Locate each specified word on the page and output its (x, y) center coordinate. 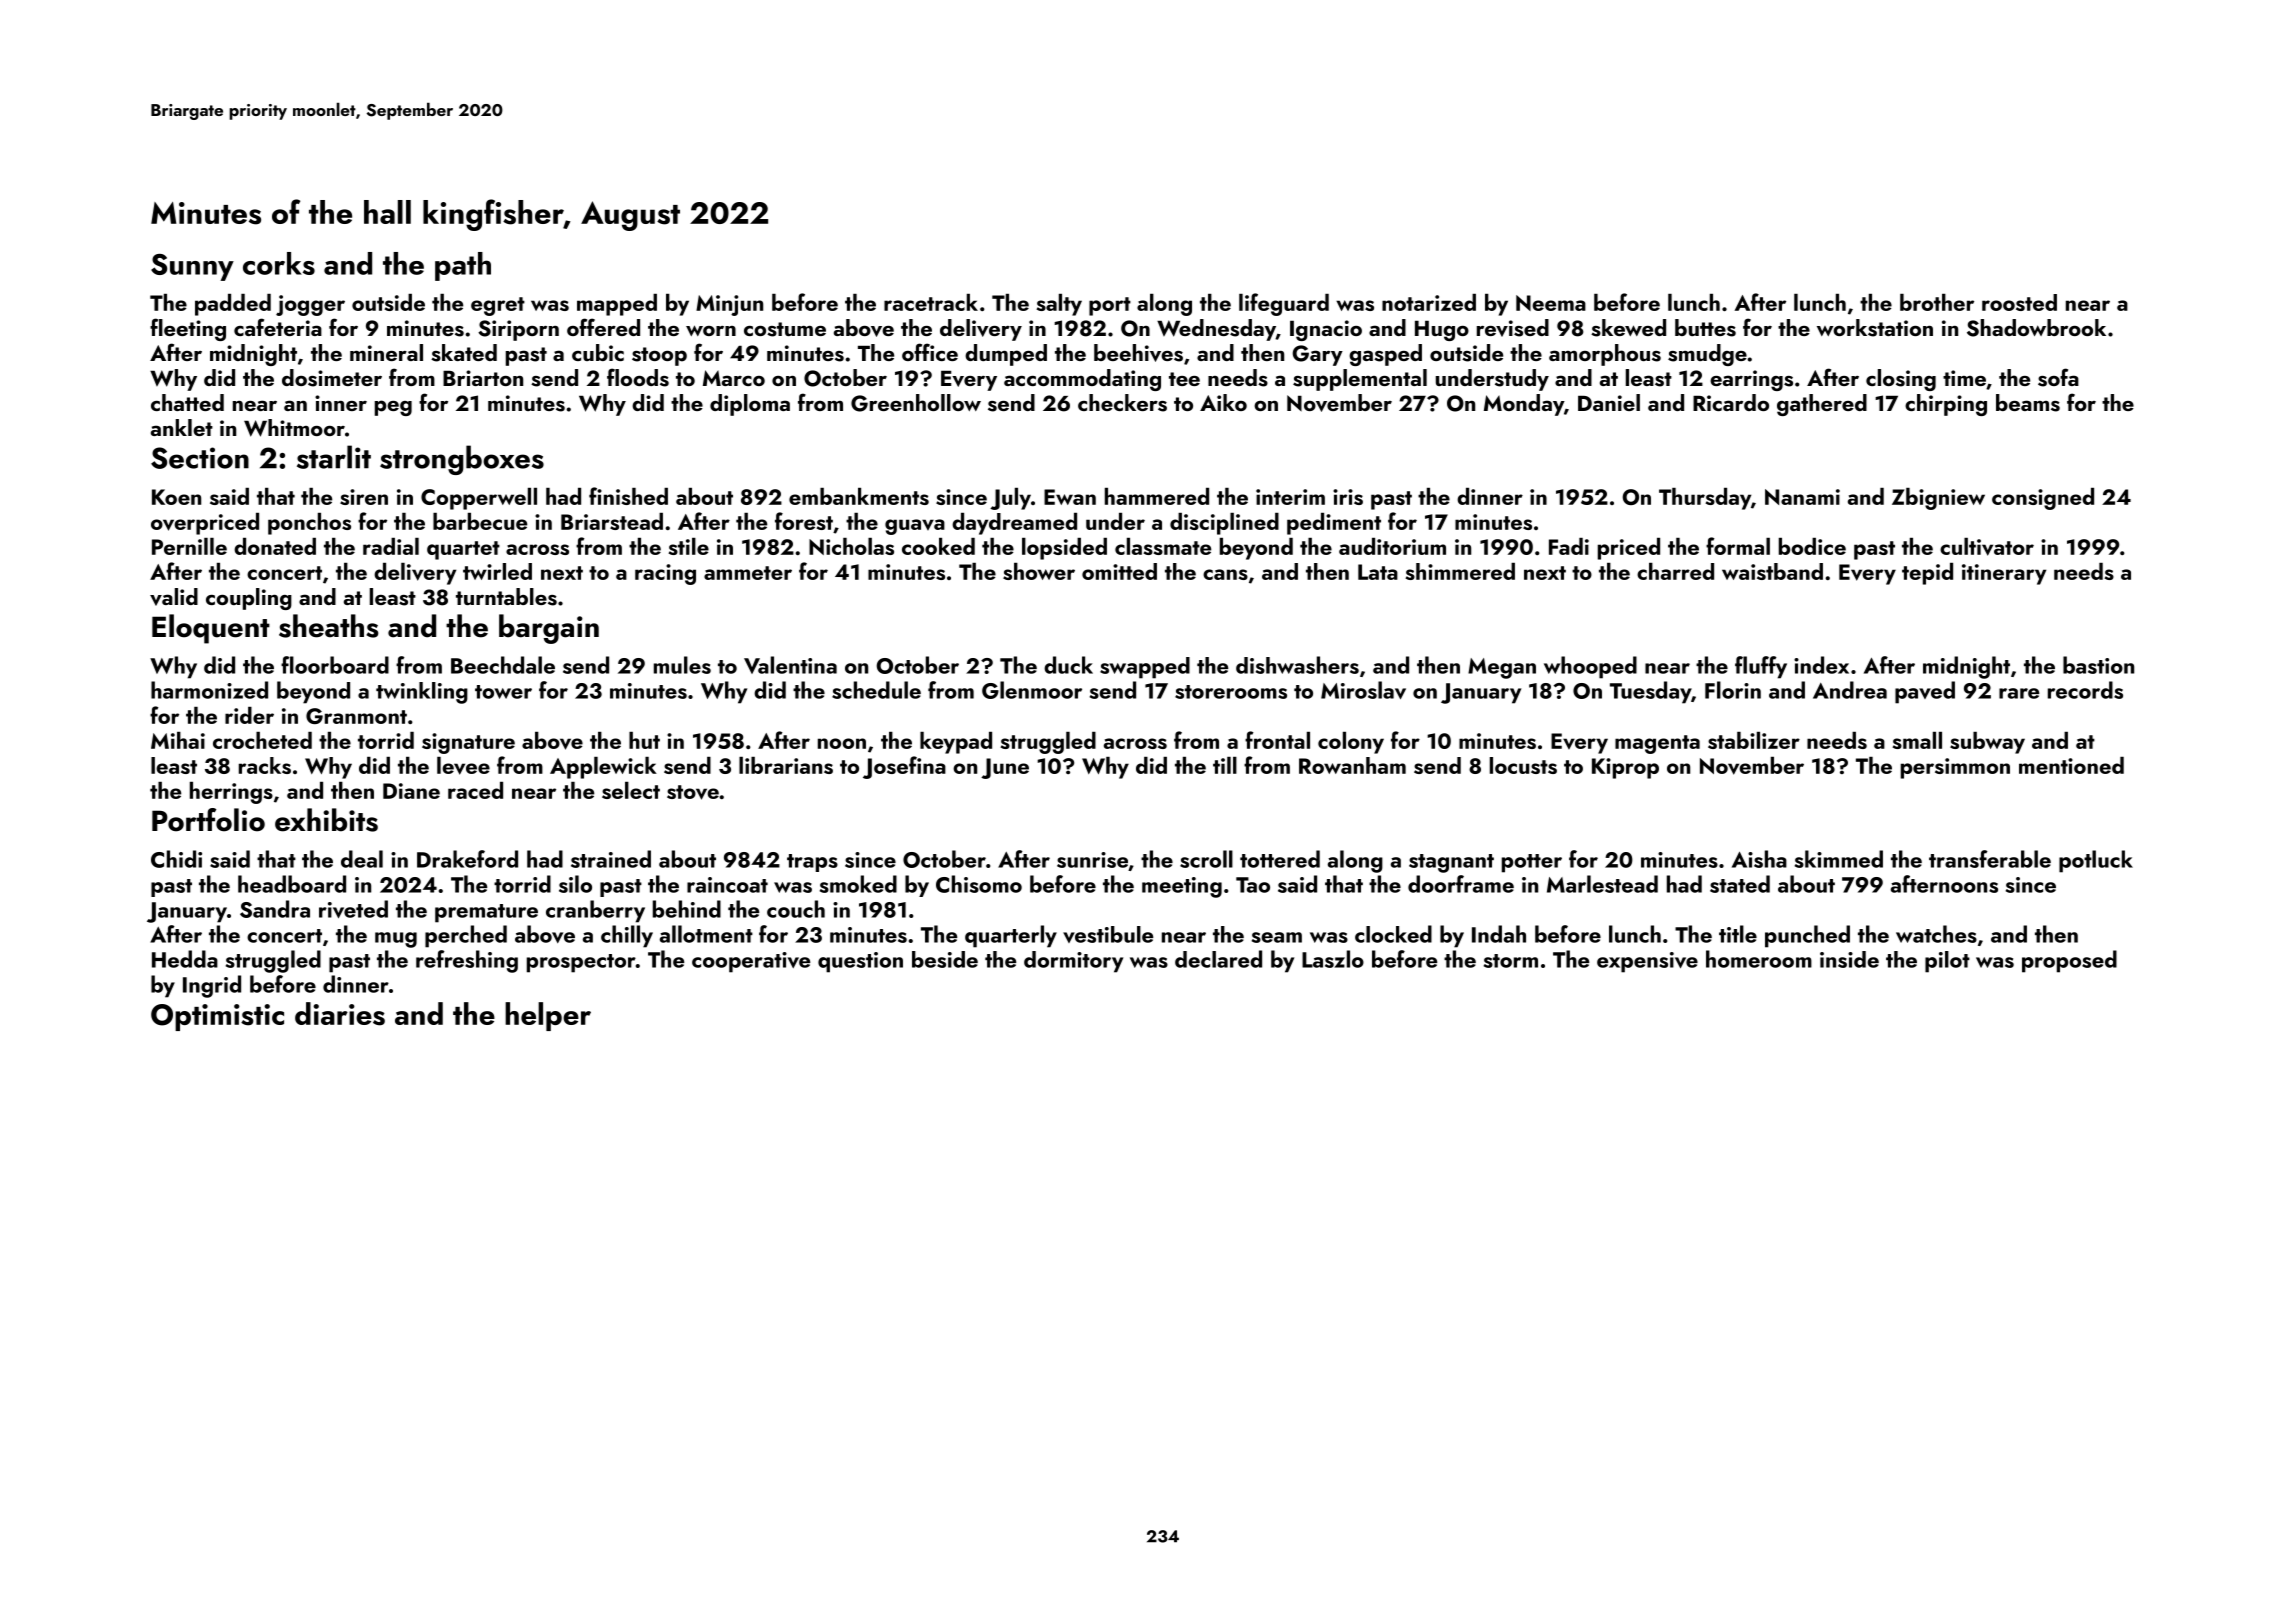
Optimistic (217, 1017)
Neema (1551, 303)
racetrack (931, 302)
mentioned (2071, 765)
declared (1218, 959)
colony (1351, 743)
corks (279, 263)
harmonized (209, 690)
